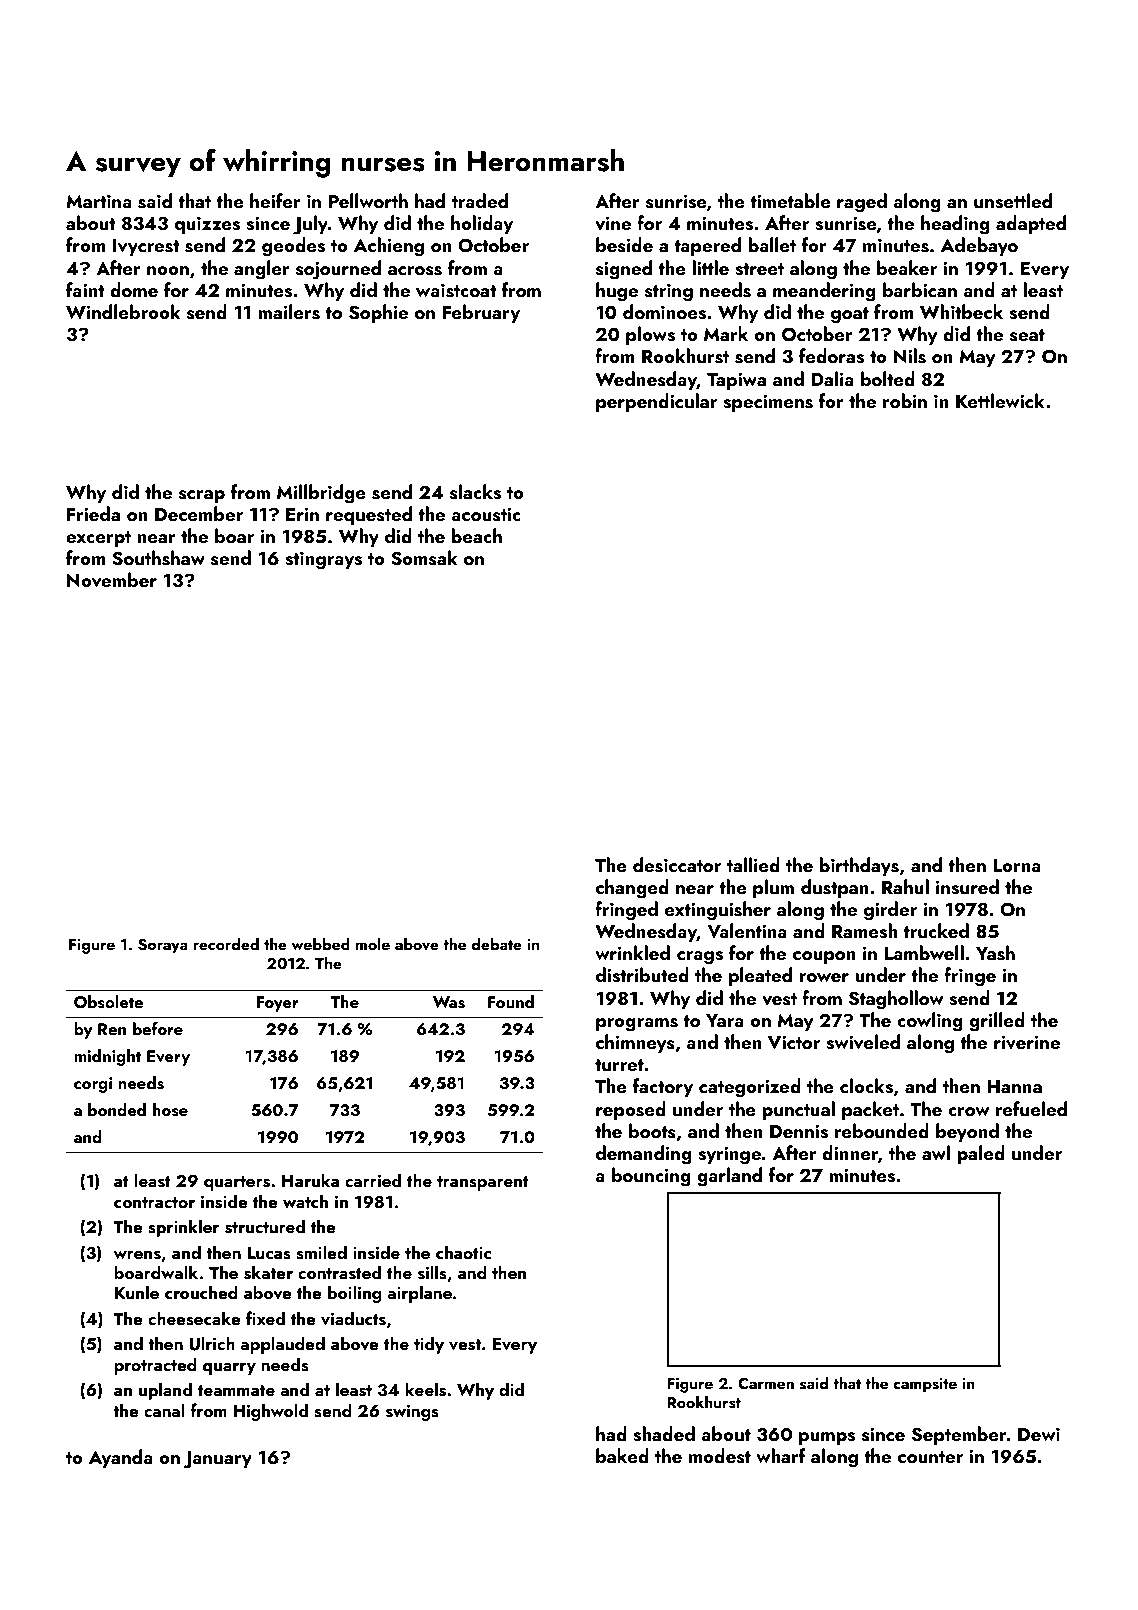 The height and width of the screenshot is (1610, 1138). What do you see at coordinates (669, 293) in the screenshot?
I see `string` at bounding box center [669, 293].
